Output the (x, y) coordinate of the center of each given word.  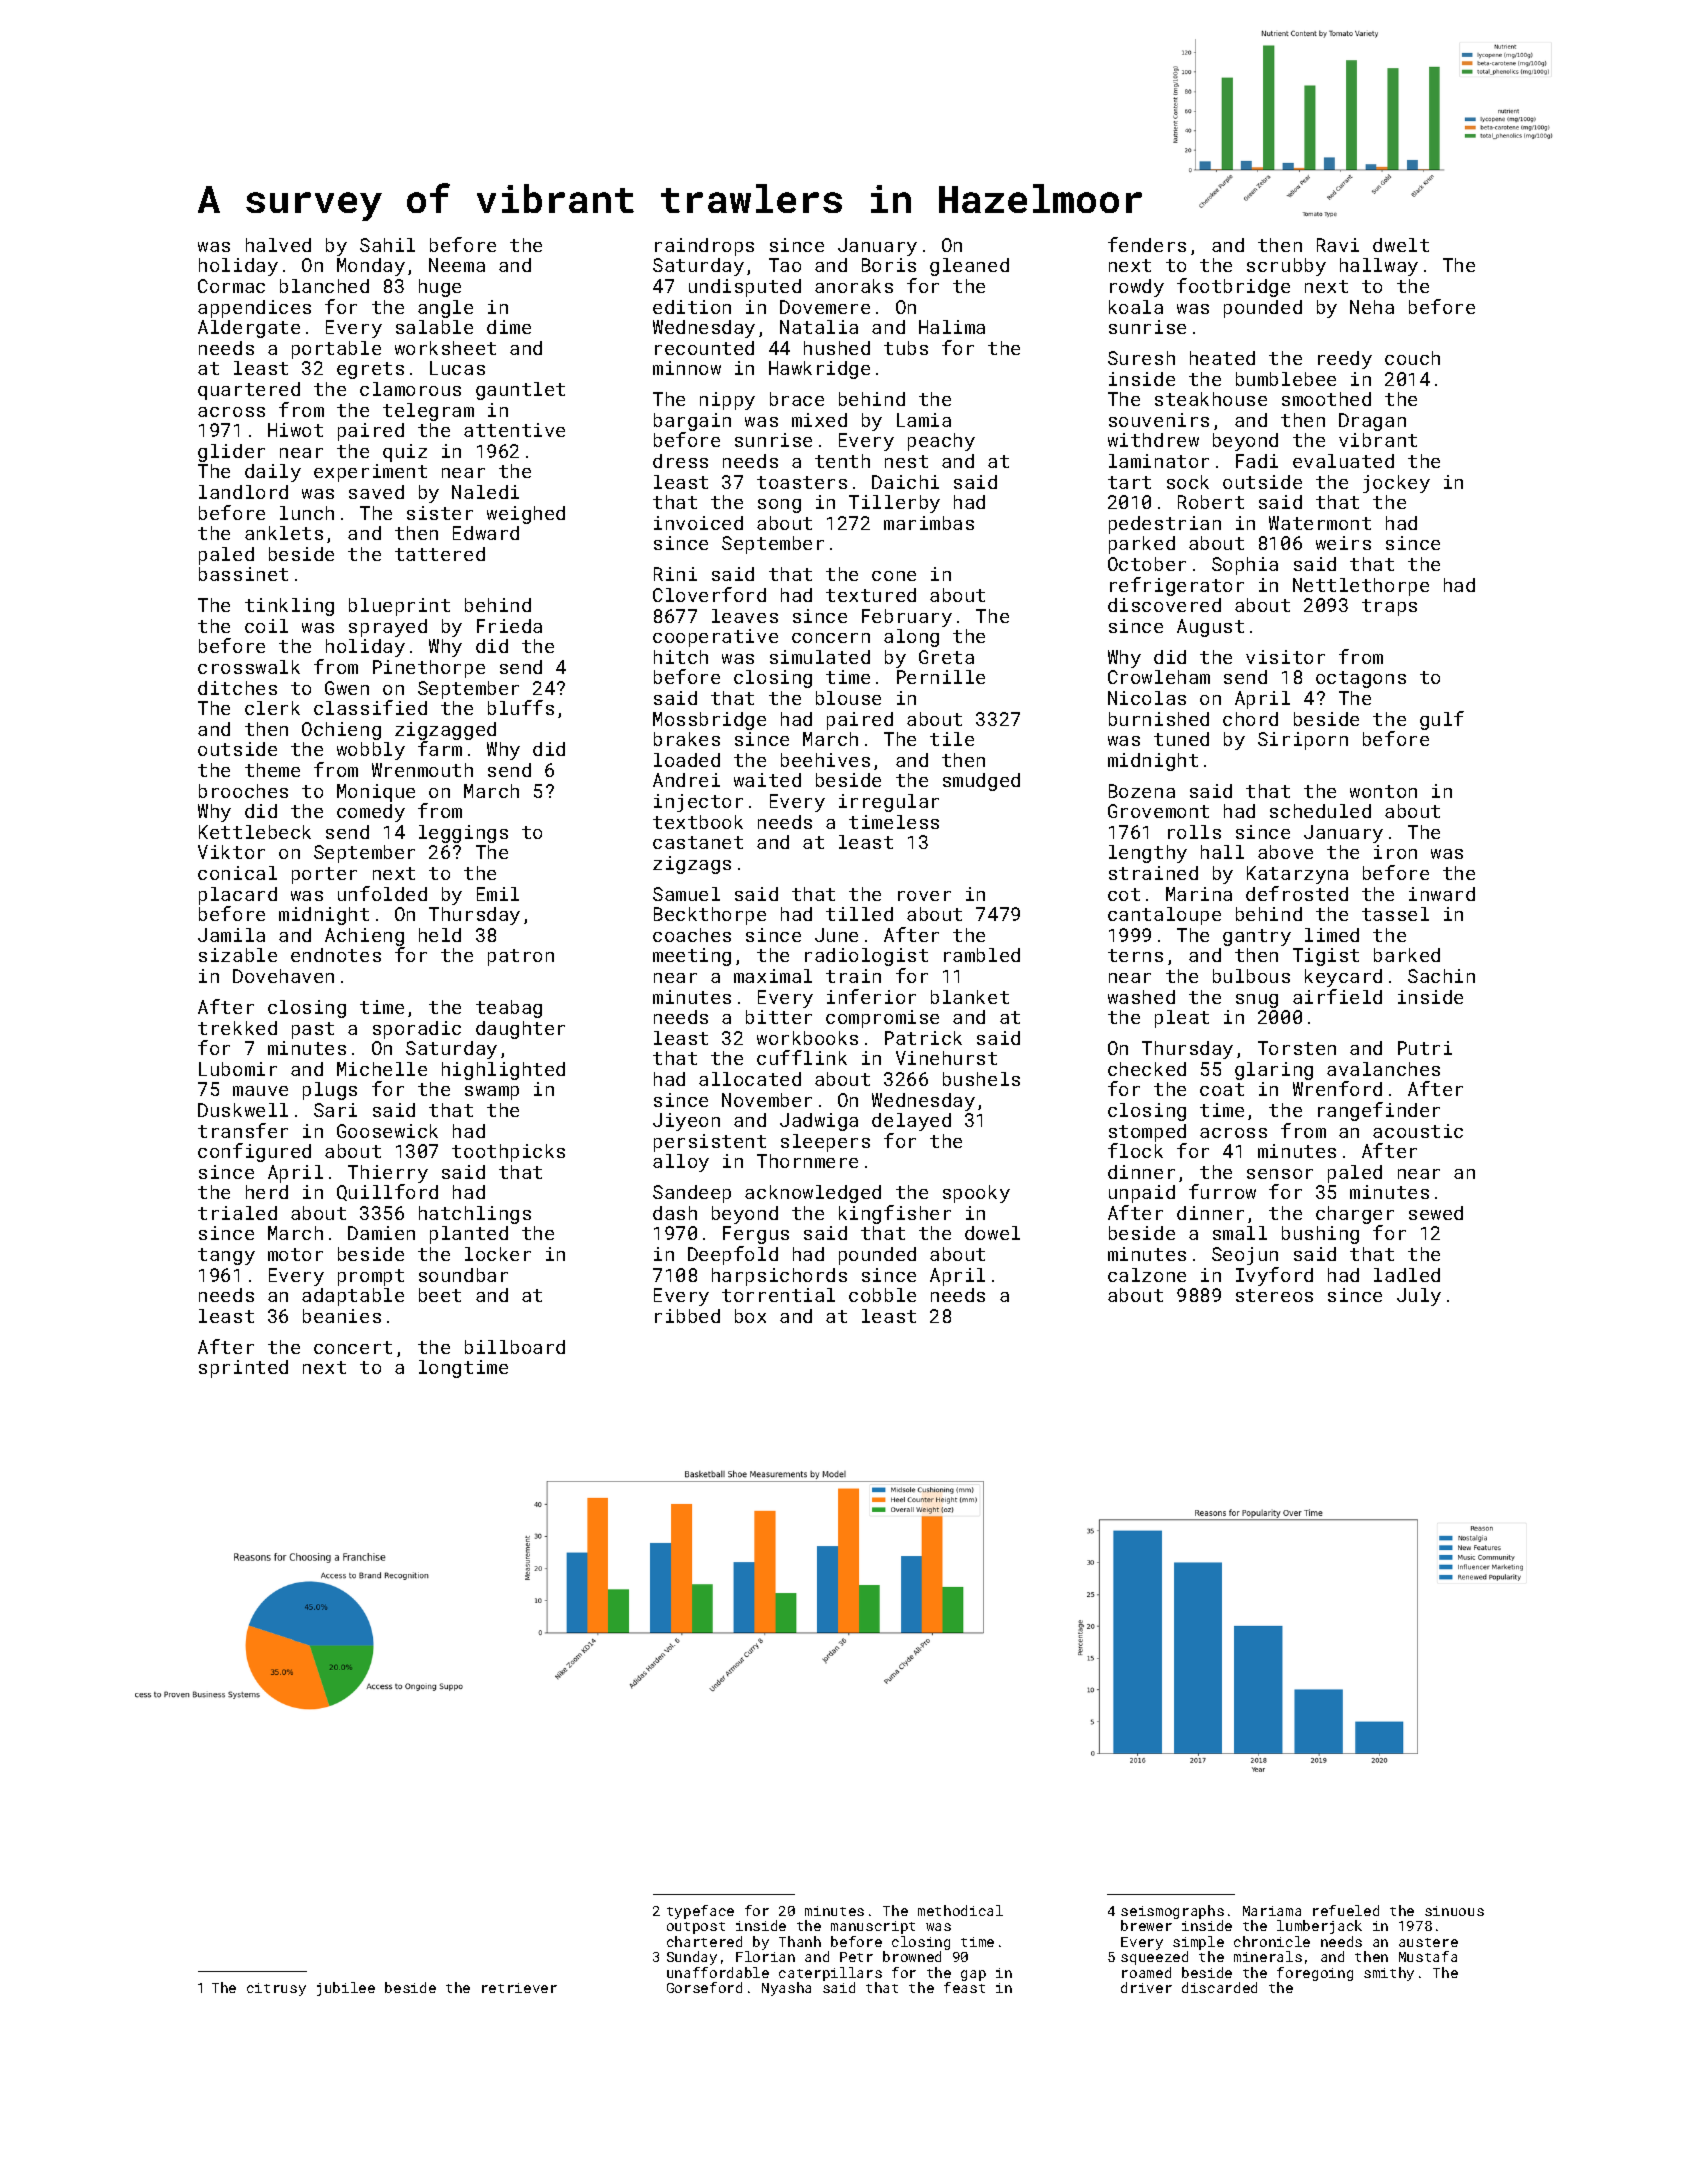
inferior (871, 996)
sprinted (243, 1369)
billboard (515, 1347)
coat (1222, 1089)
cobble (882, 1295)
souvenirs (1159, 420)
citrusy (276, 1989)
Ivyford (1274, 1276)
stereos (1274, 1295)
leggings (463, 834)
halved (278, 245)
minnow (687, 368)
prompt (371, 1277)
